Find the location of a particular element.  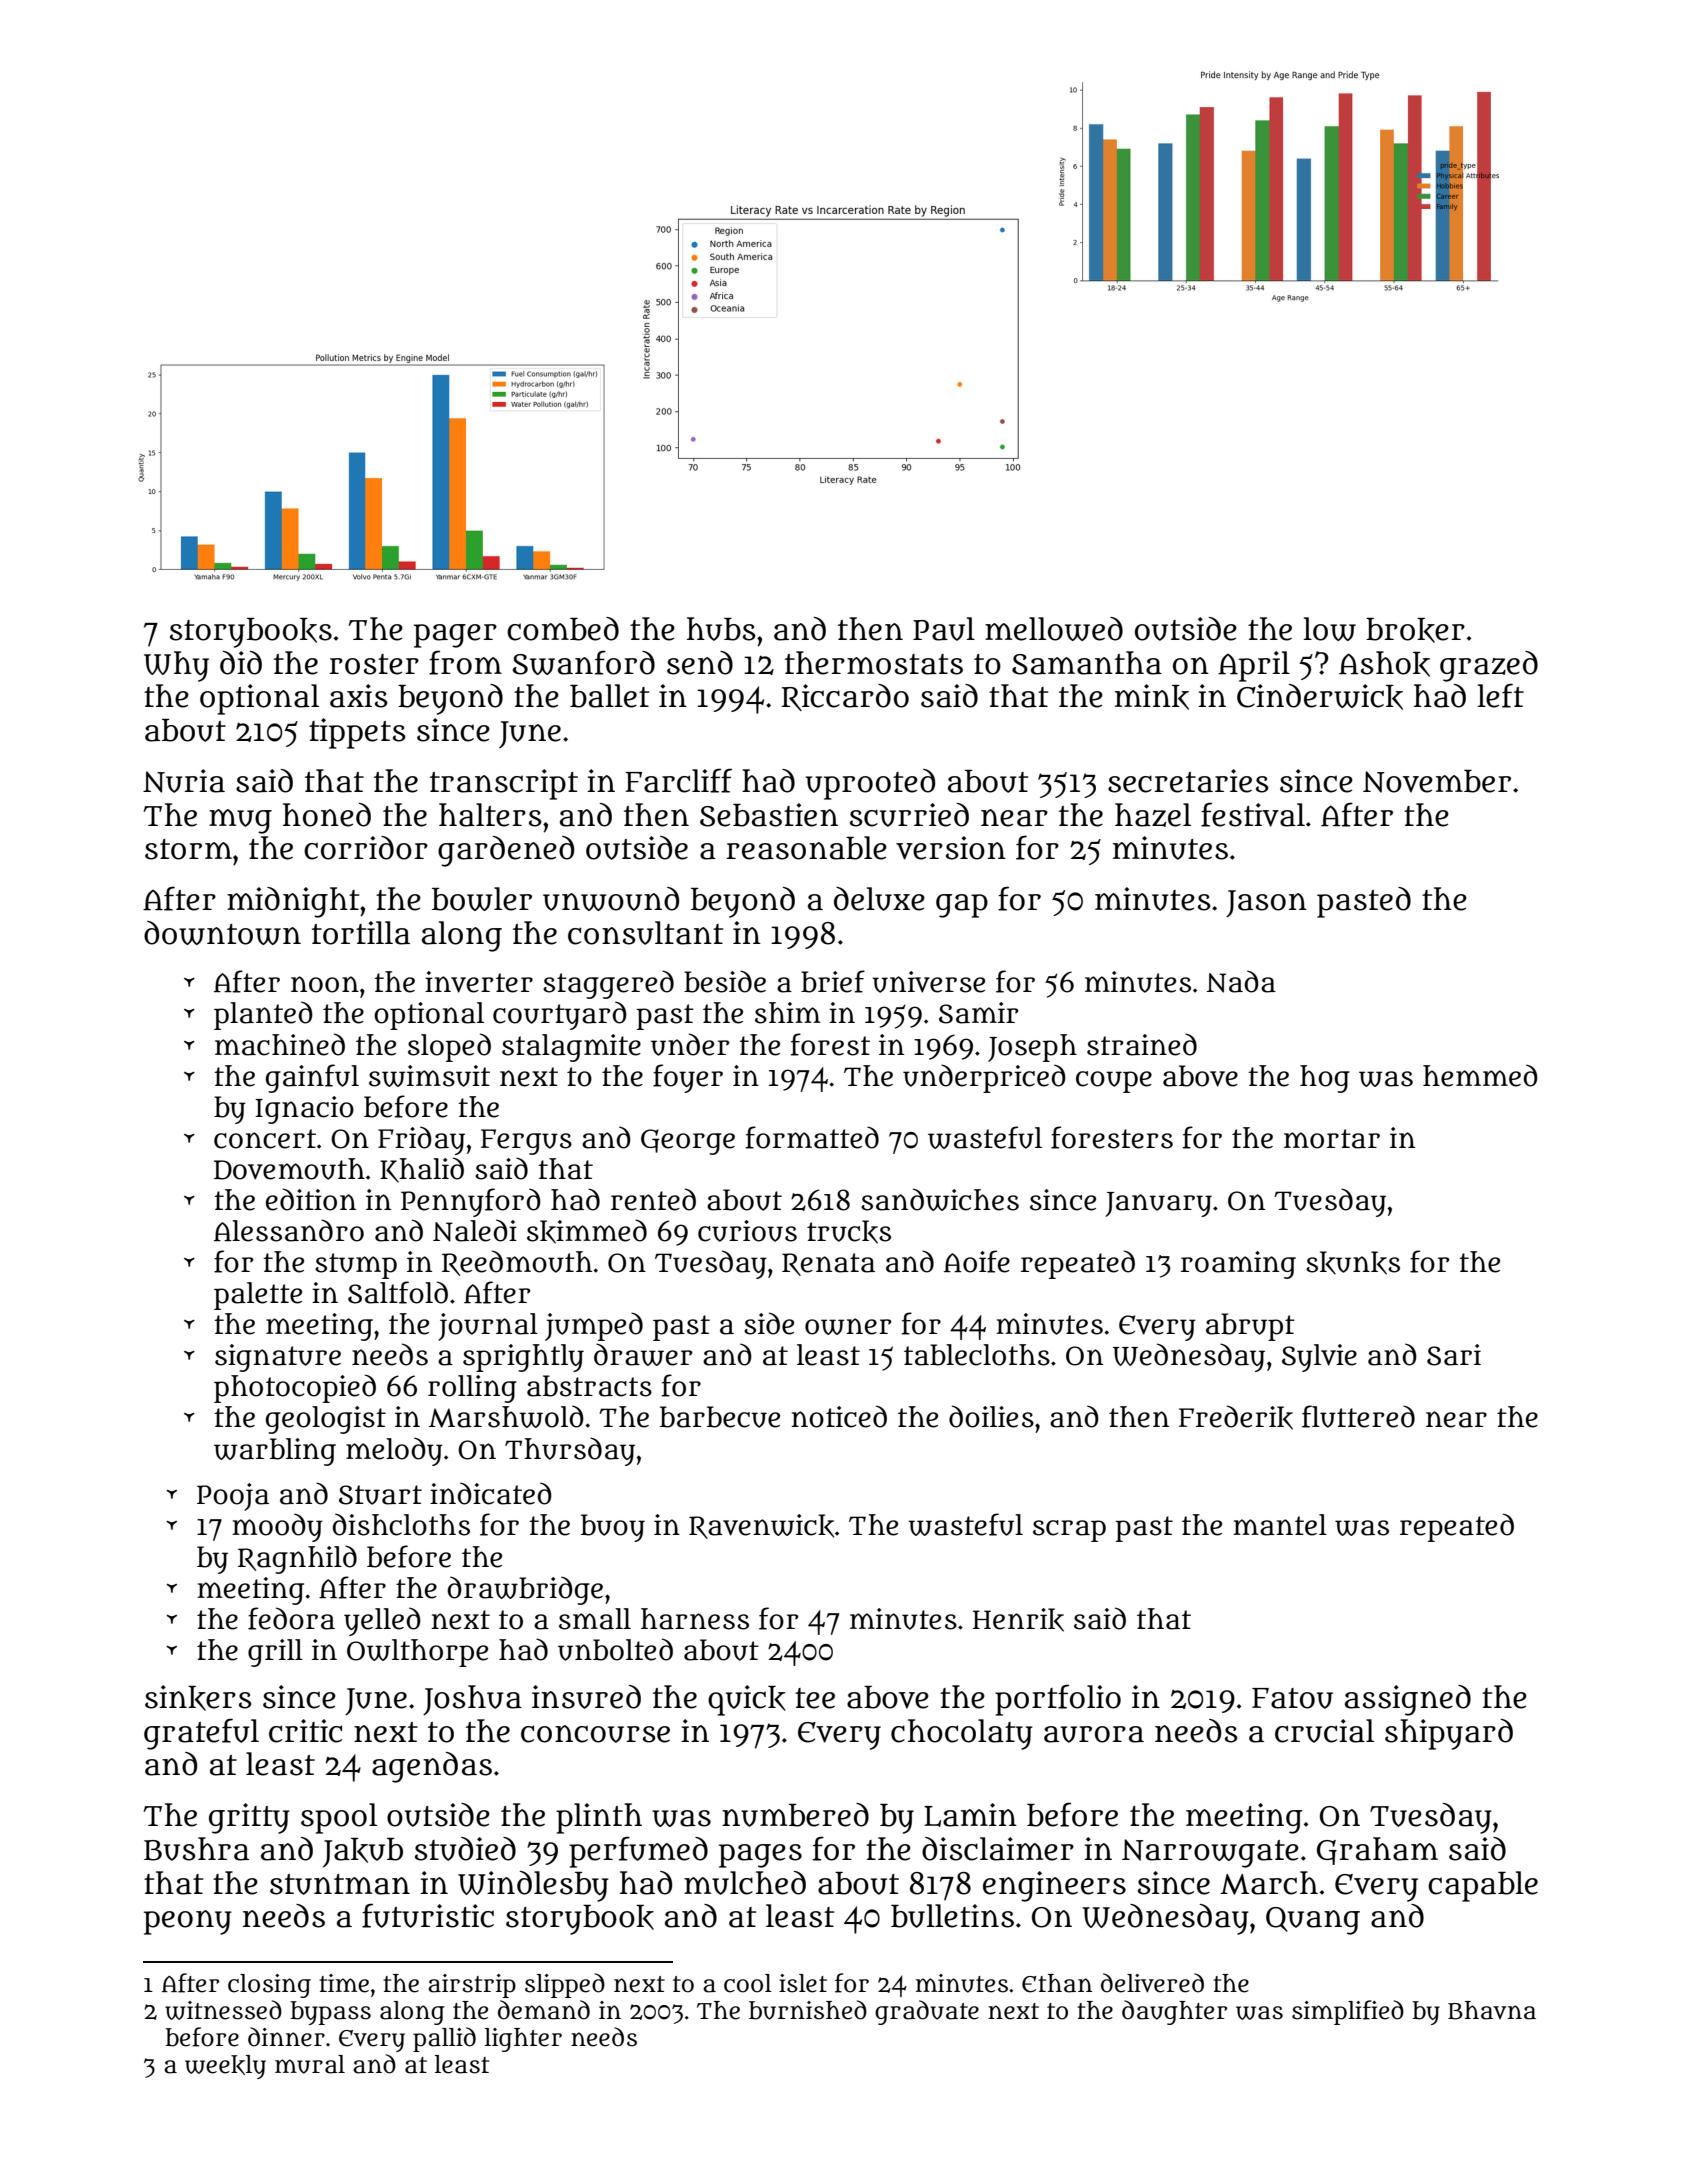

harness is located at coordinates (695, 1619).
